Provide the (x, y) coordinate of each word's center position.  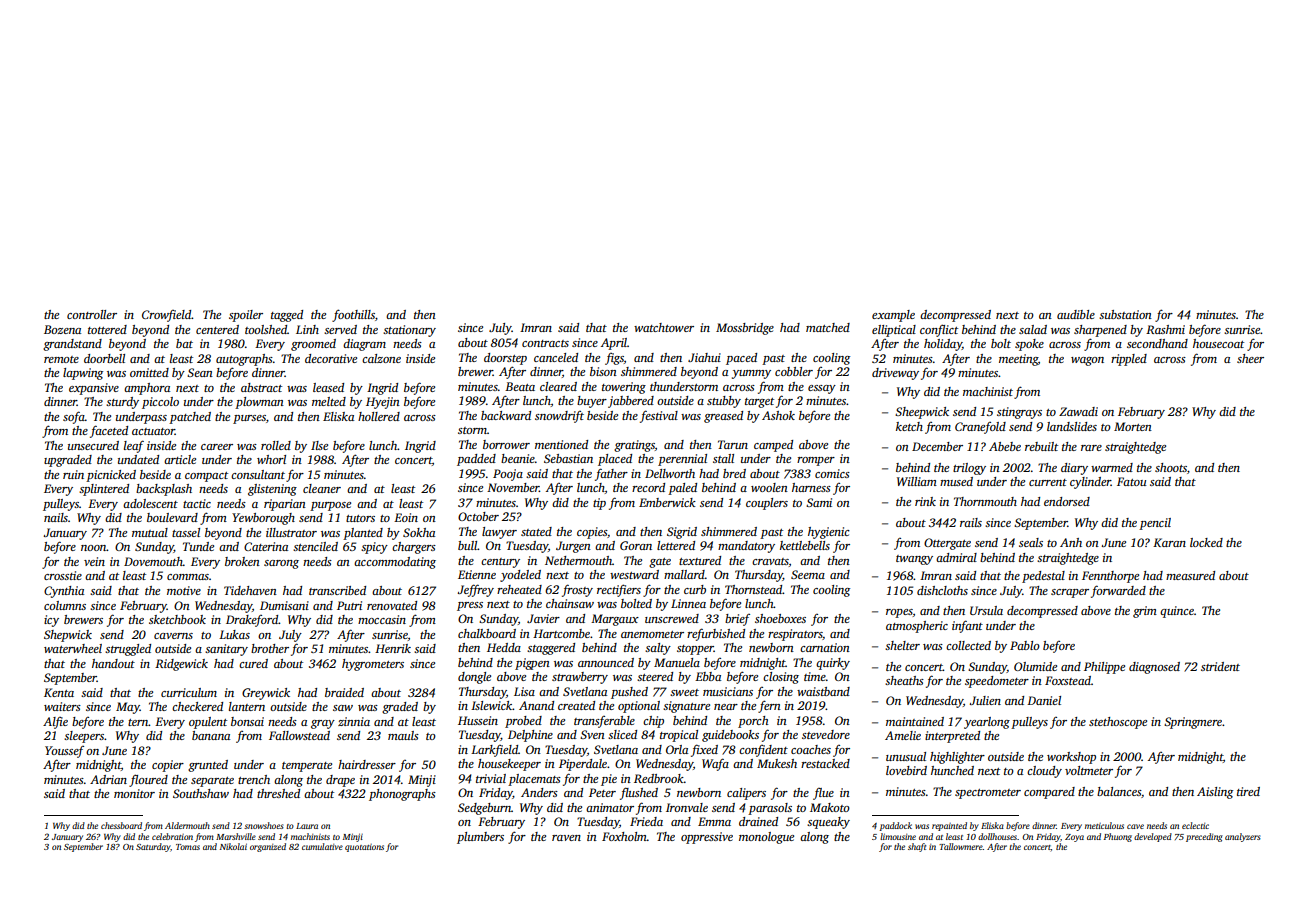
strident (1220, 666)
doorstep (505, 359)
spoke (1029, 345)
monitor (134, 793)
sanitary (226, 650)
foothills (353, 315)
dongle (474, 678)
